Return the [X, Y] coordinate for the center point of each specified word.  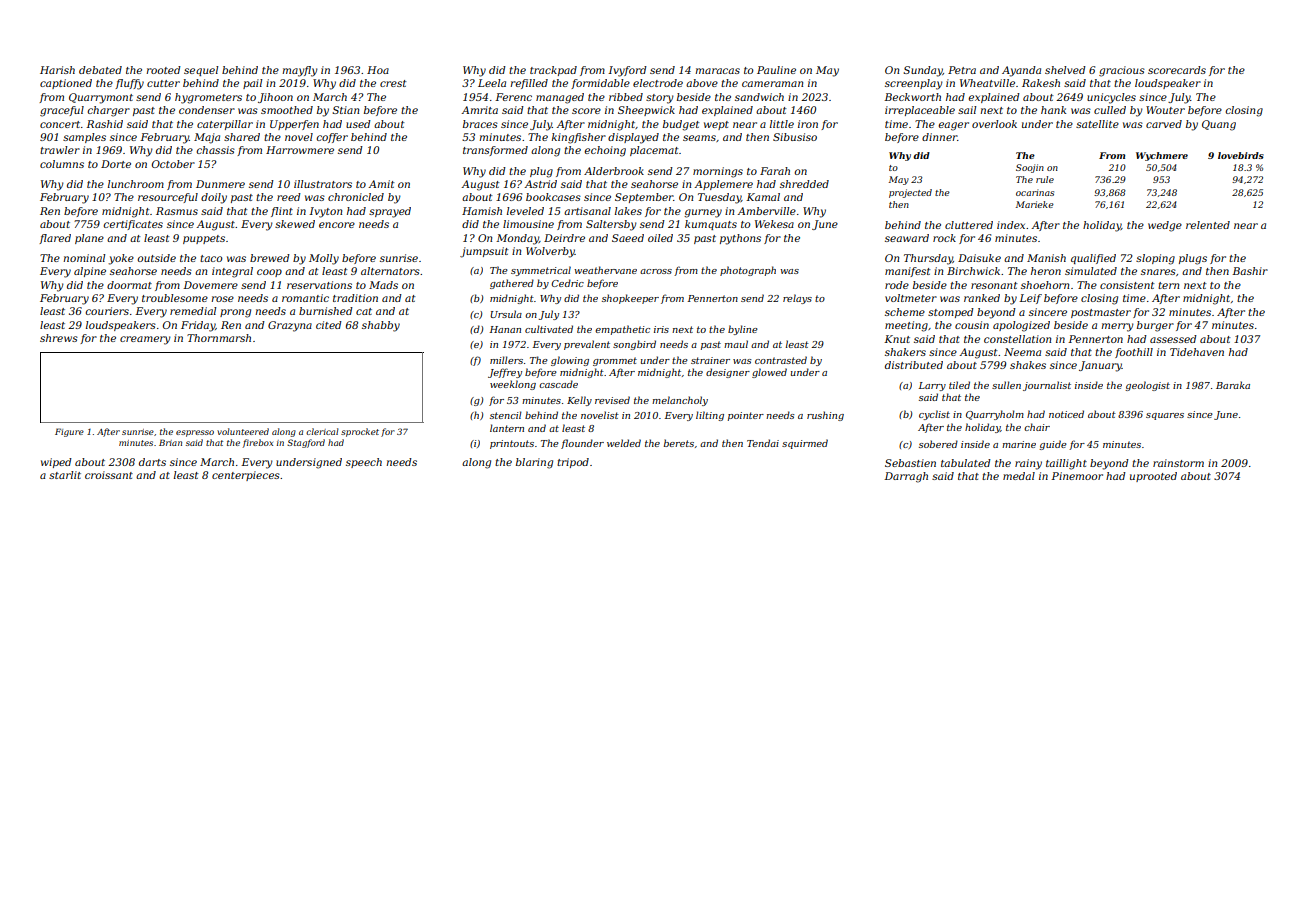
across [656, 271]
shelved [1065, 70]
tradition [355, 298]
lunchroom [136, 184]
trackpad [553, 71]
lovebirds [1241, 155]
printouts [512, 444]
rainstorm [1178, 463]
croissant [109, 475]
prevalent [587, 345]
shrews [59, 338]
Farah [775, 171]
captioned [66, 84]
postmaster [1101, 313]
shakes [1028, 365]
